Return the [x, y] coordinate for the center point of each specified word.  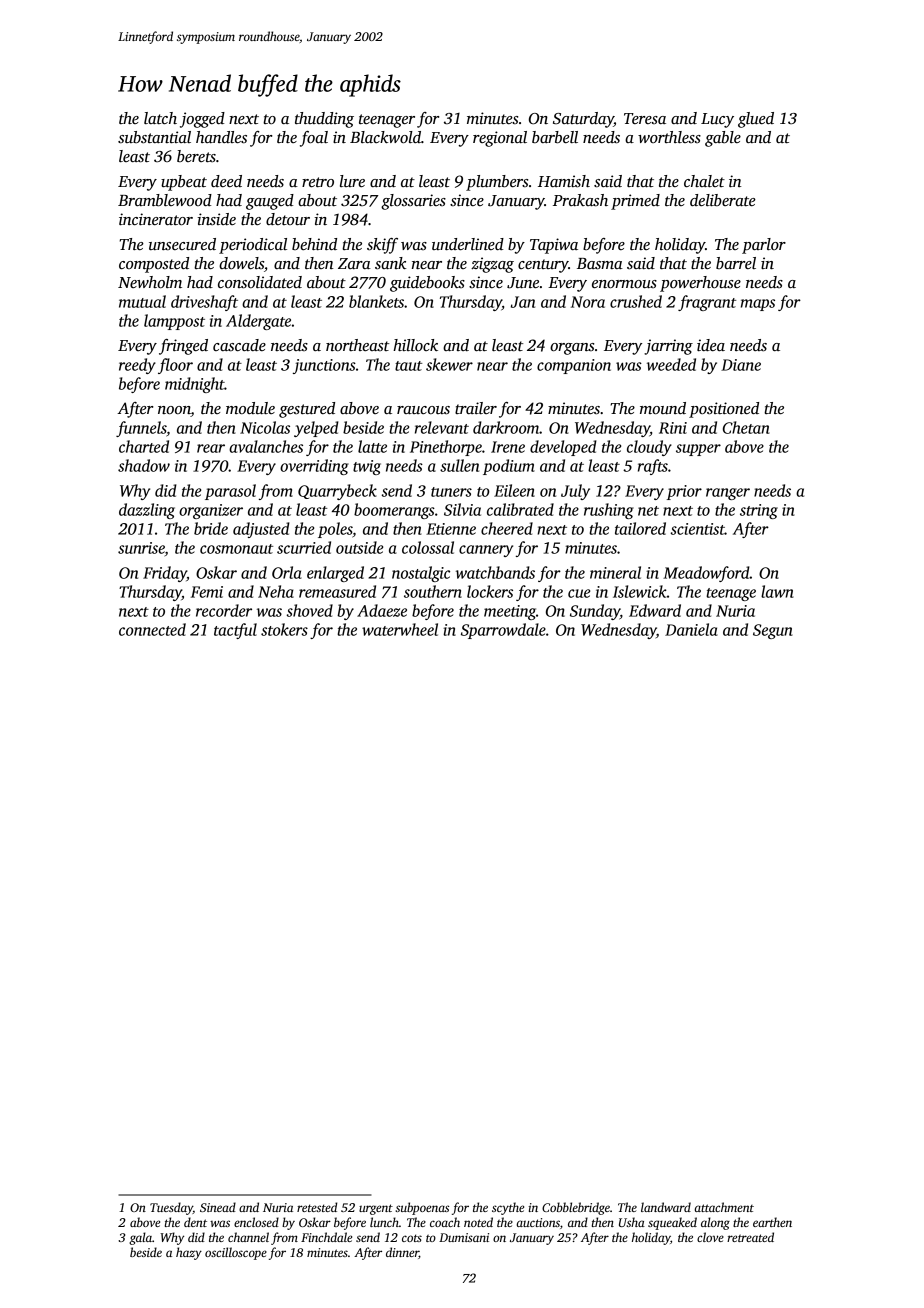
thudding [324, 120]
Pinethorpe [446, 448]
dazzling [147, 511]
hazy [189, 1253]
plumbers [497, 183]
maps [758, 305]
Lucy [717, 120]
